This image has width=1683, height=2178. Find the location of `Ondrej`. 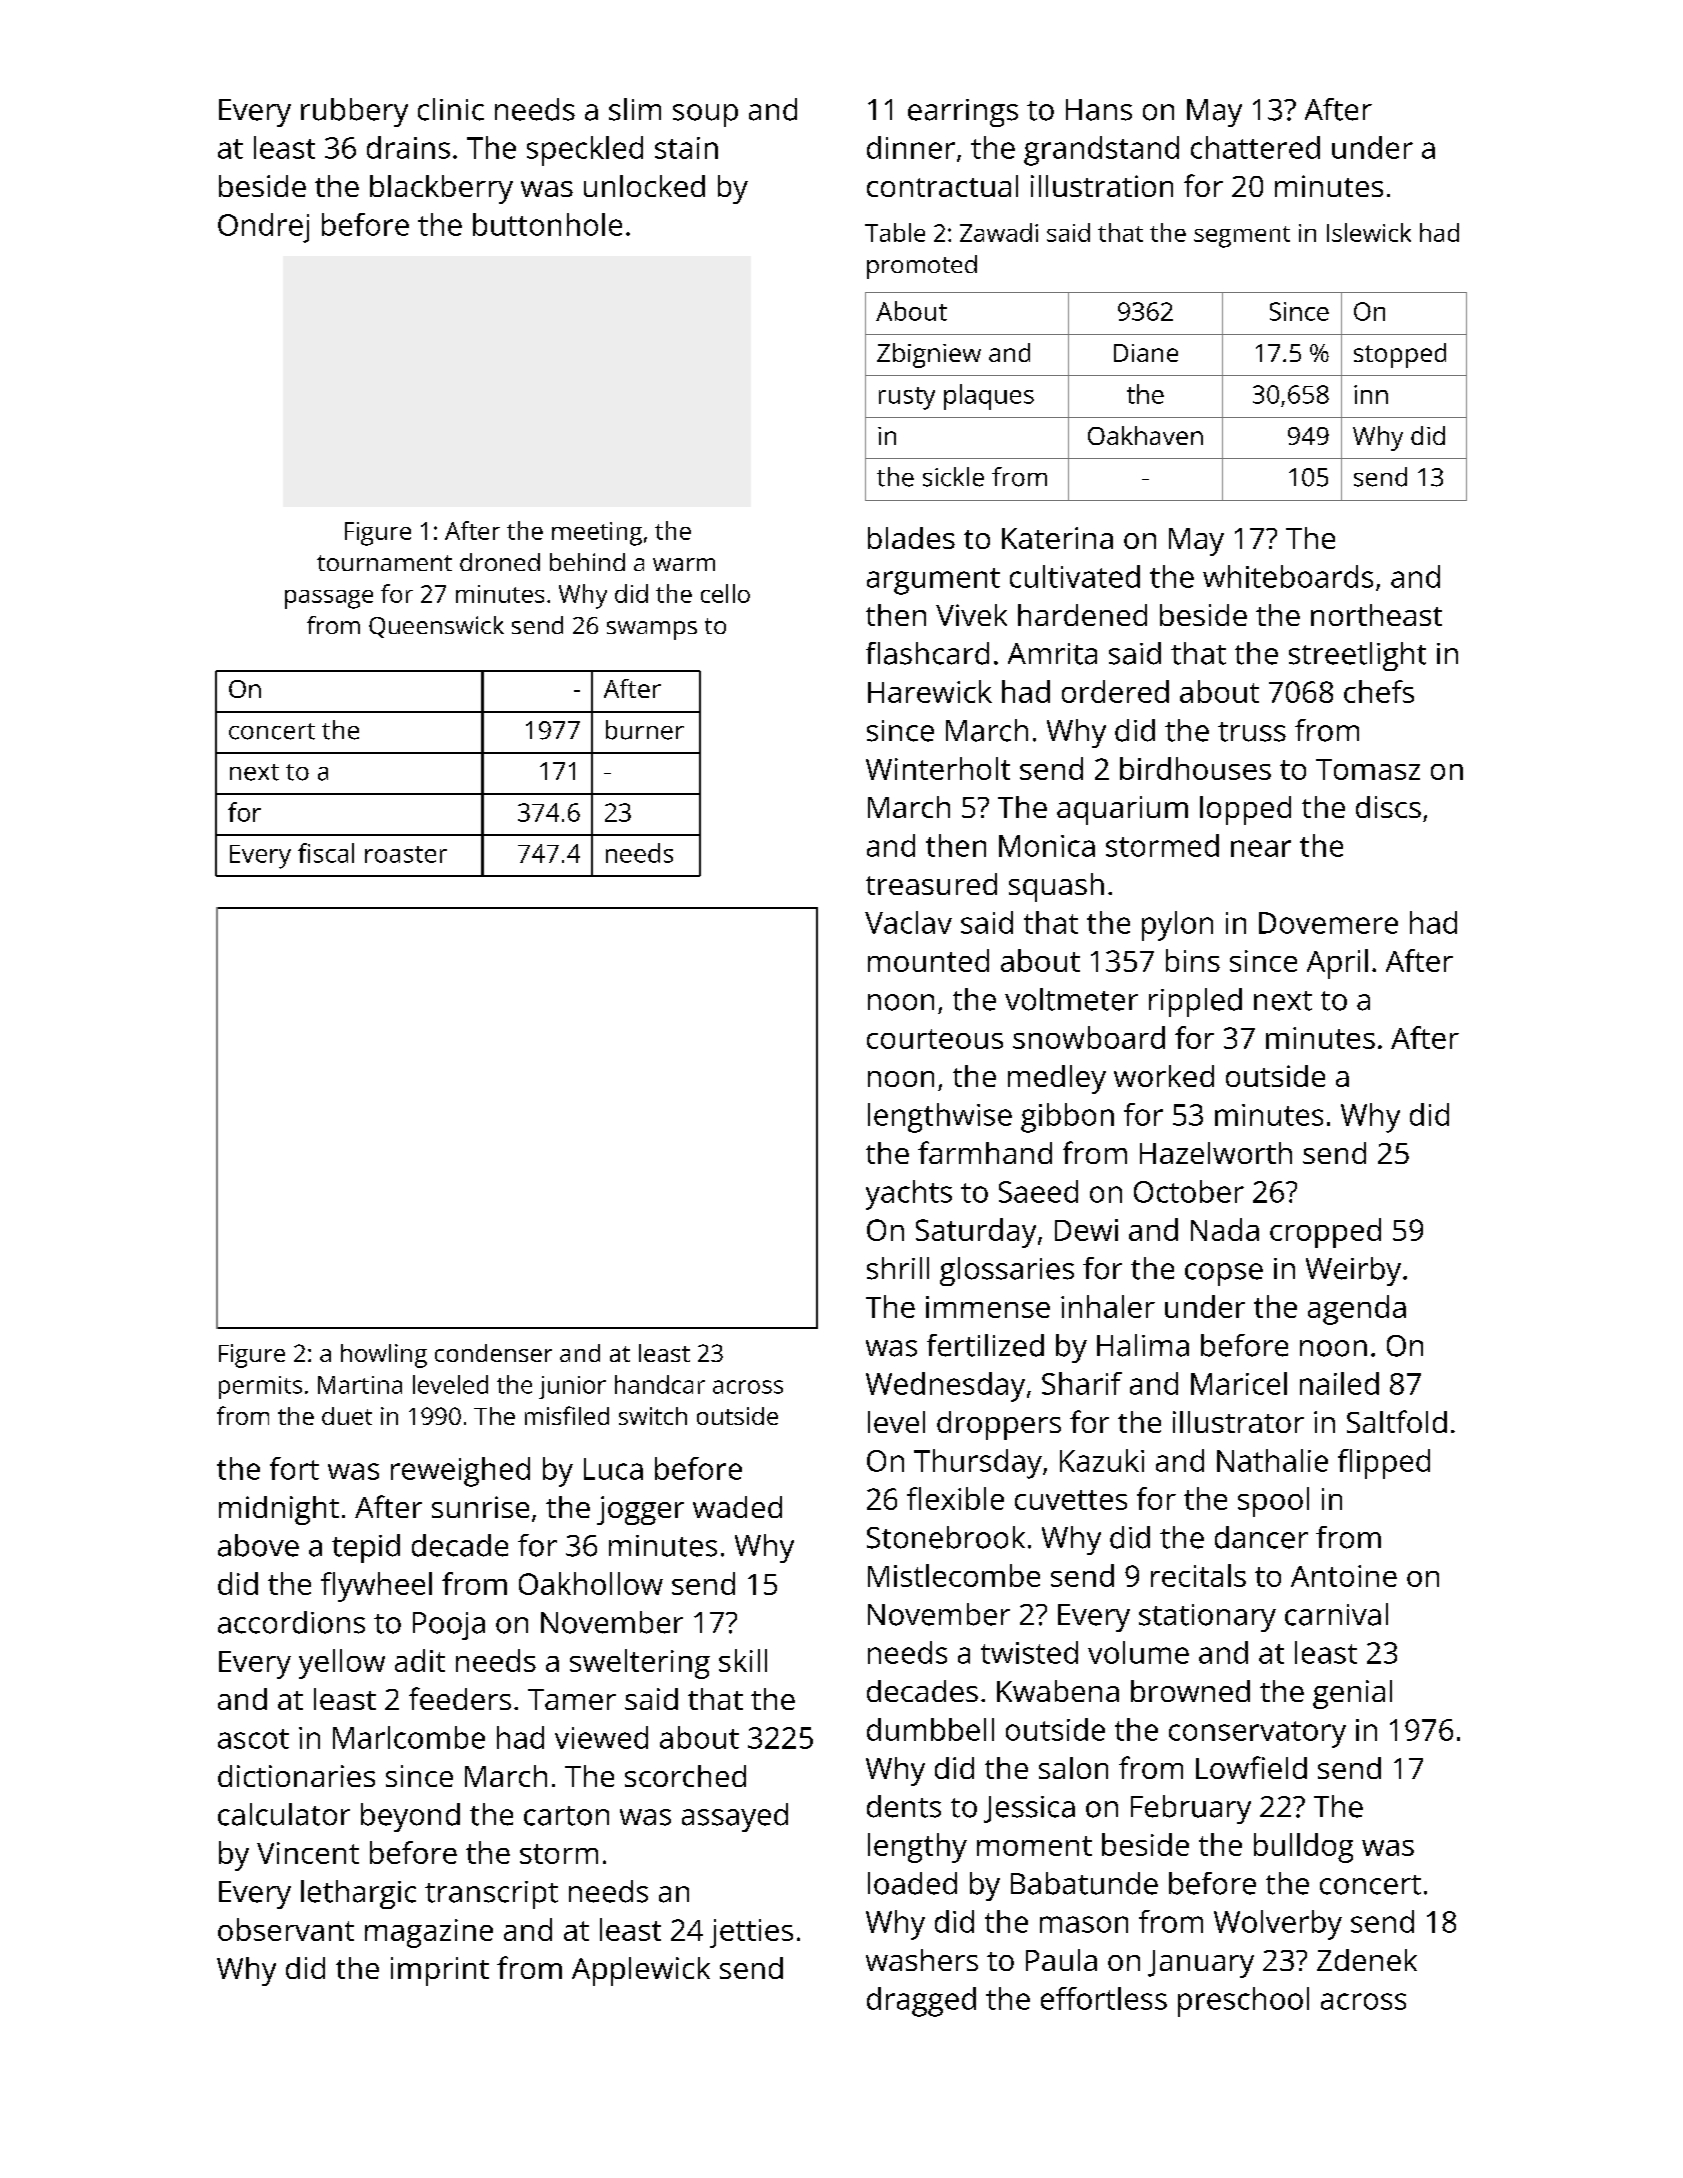

Ondrej is located at coordinates (263, 228).
